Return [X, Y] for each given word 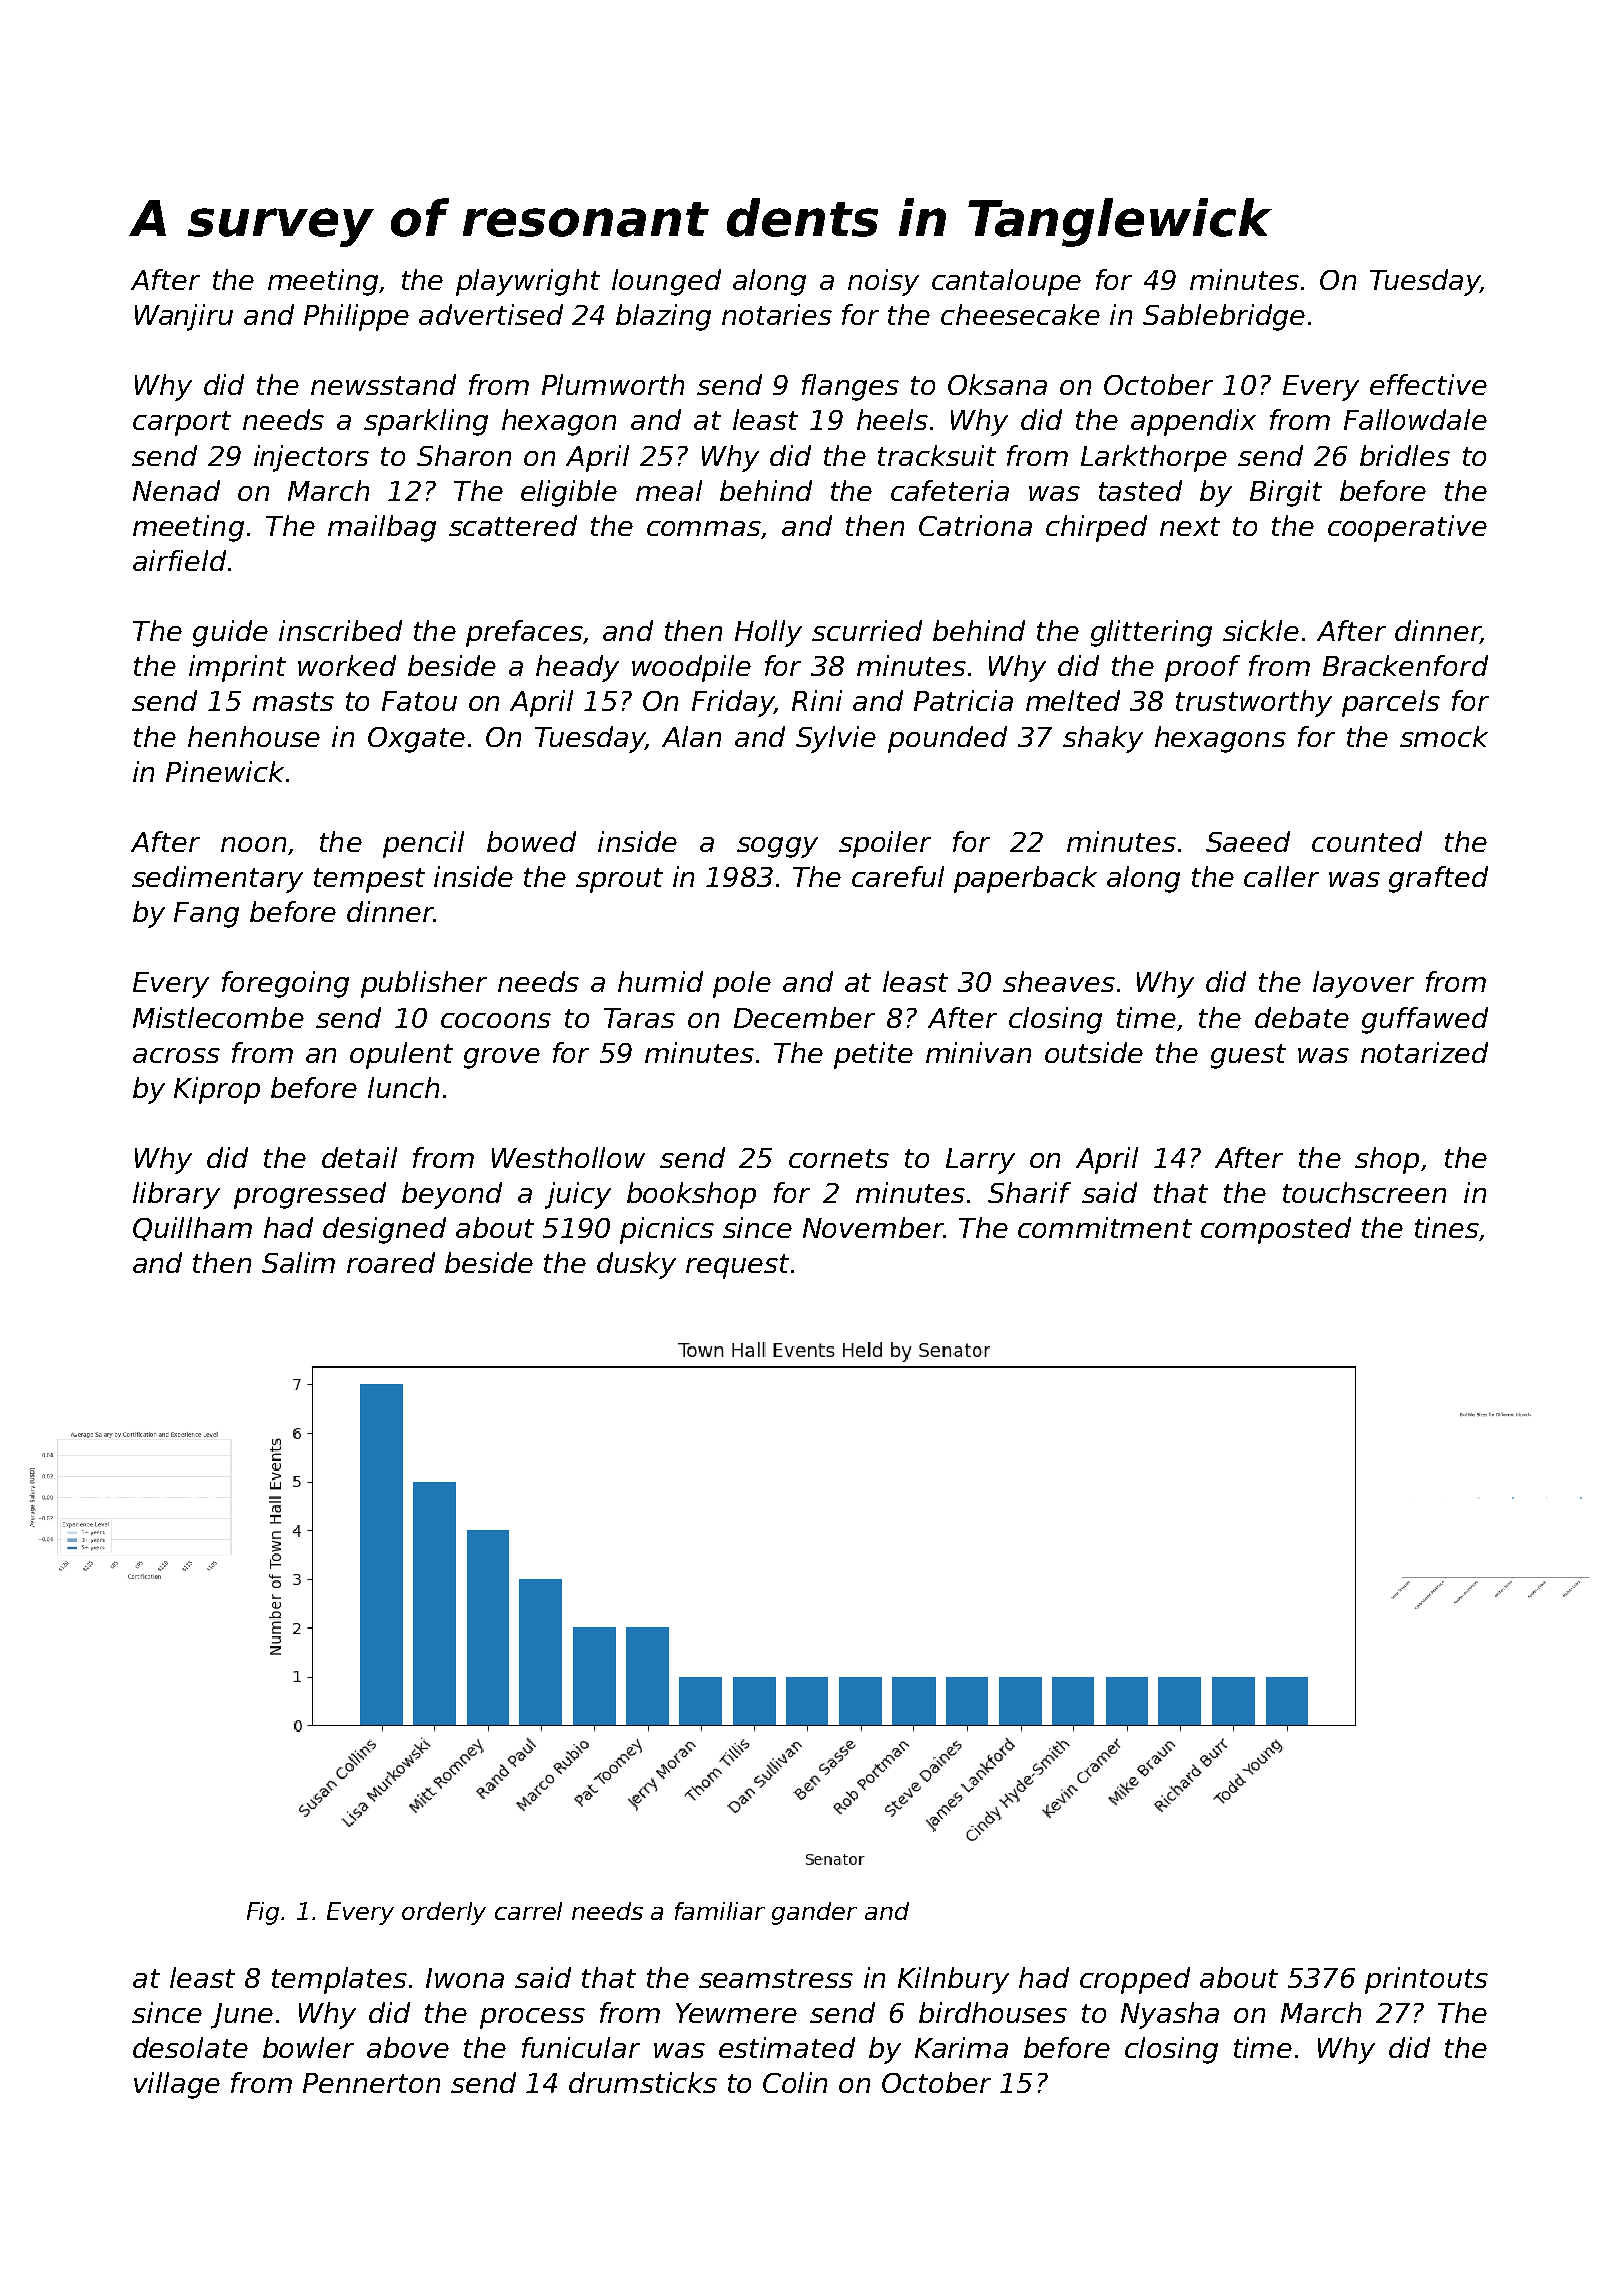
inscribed [340, 630]
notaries [777, 314]
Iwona [465, 1978]
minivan [978, 1052]
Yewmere [736, 2013]
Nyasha [1170, 2015]
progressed [310, 1195]
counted [1367, 841]
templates [339, 1980]
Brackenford [1405, 665]
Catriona [975, 525]
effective [1428, 384]
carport [182, 423]
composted [1276, 1230]
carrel [528, 1911]
